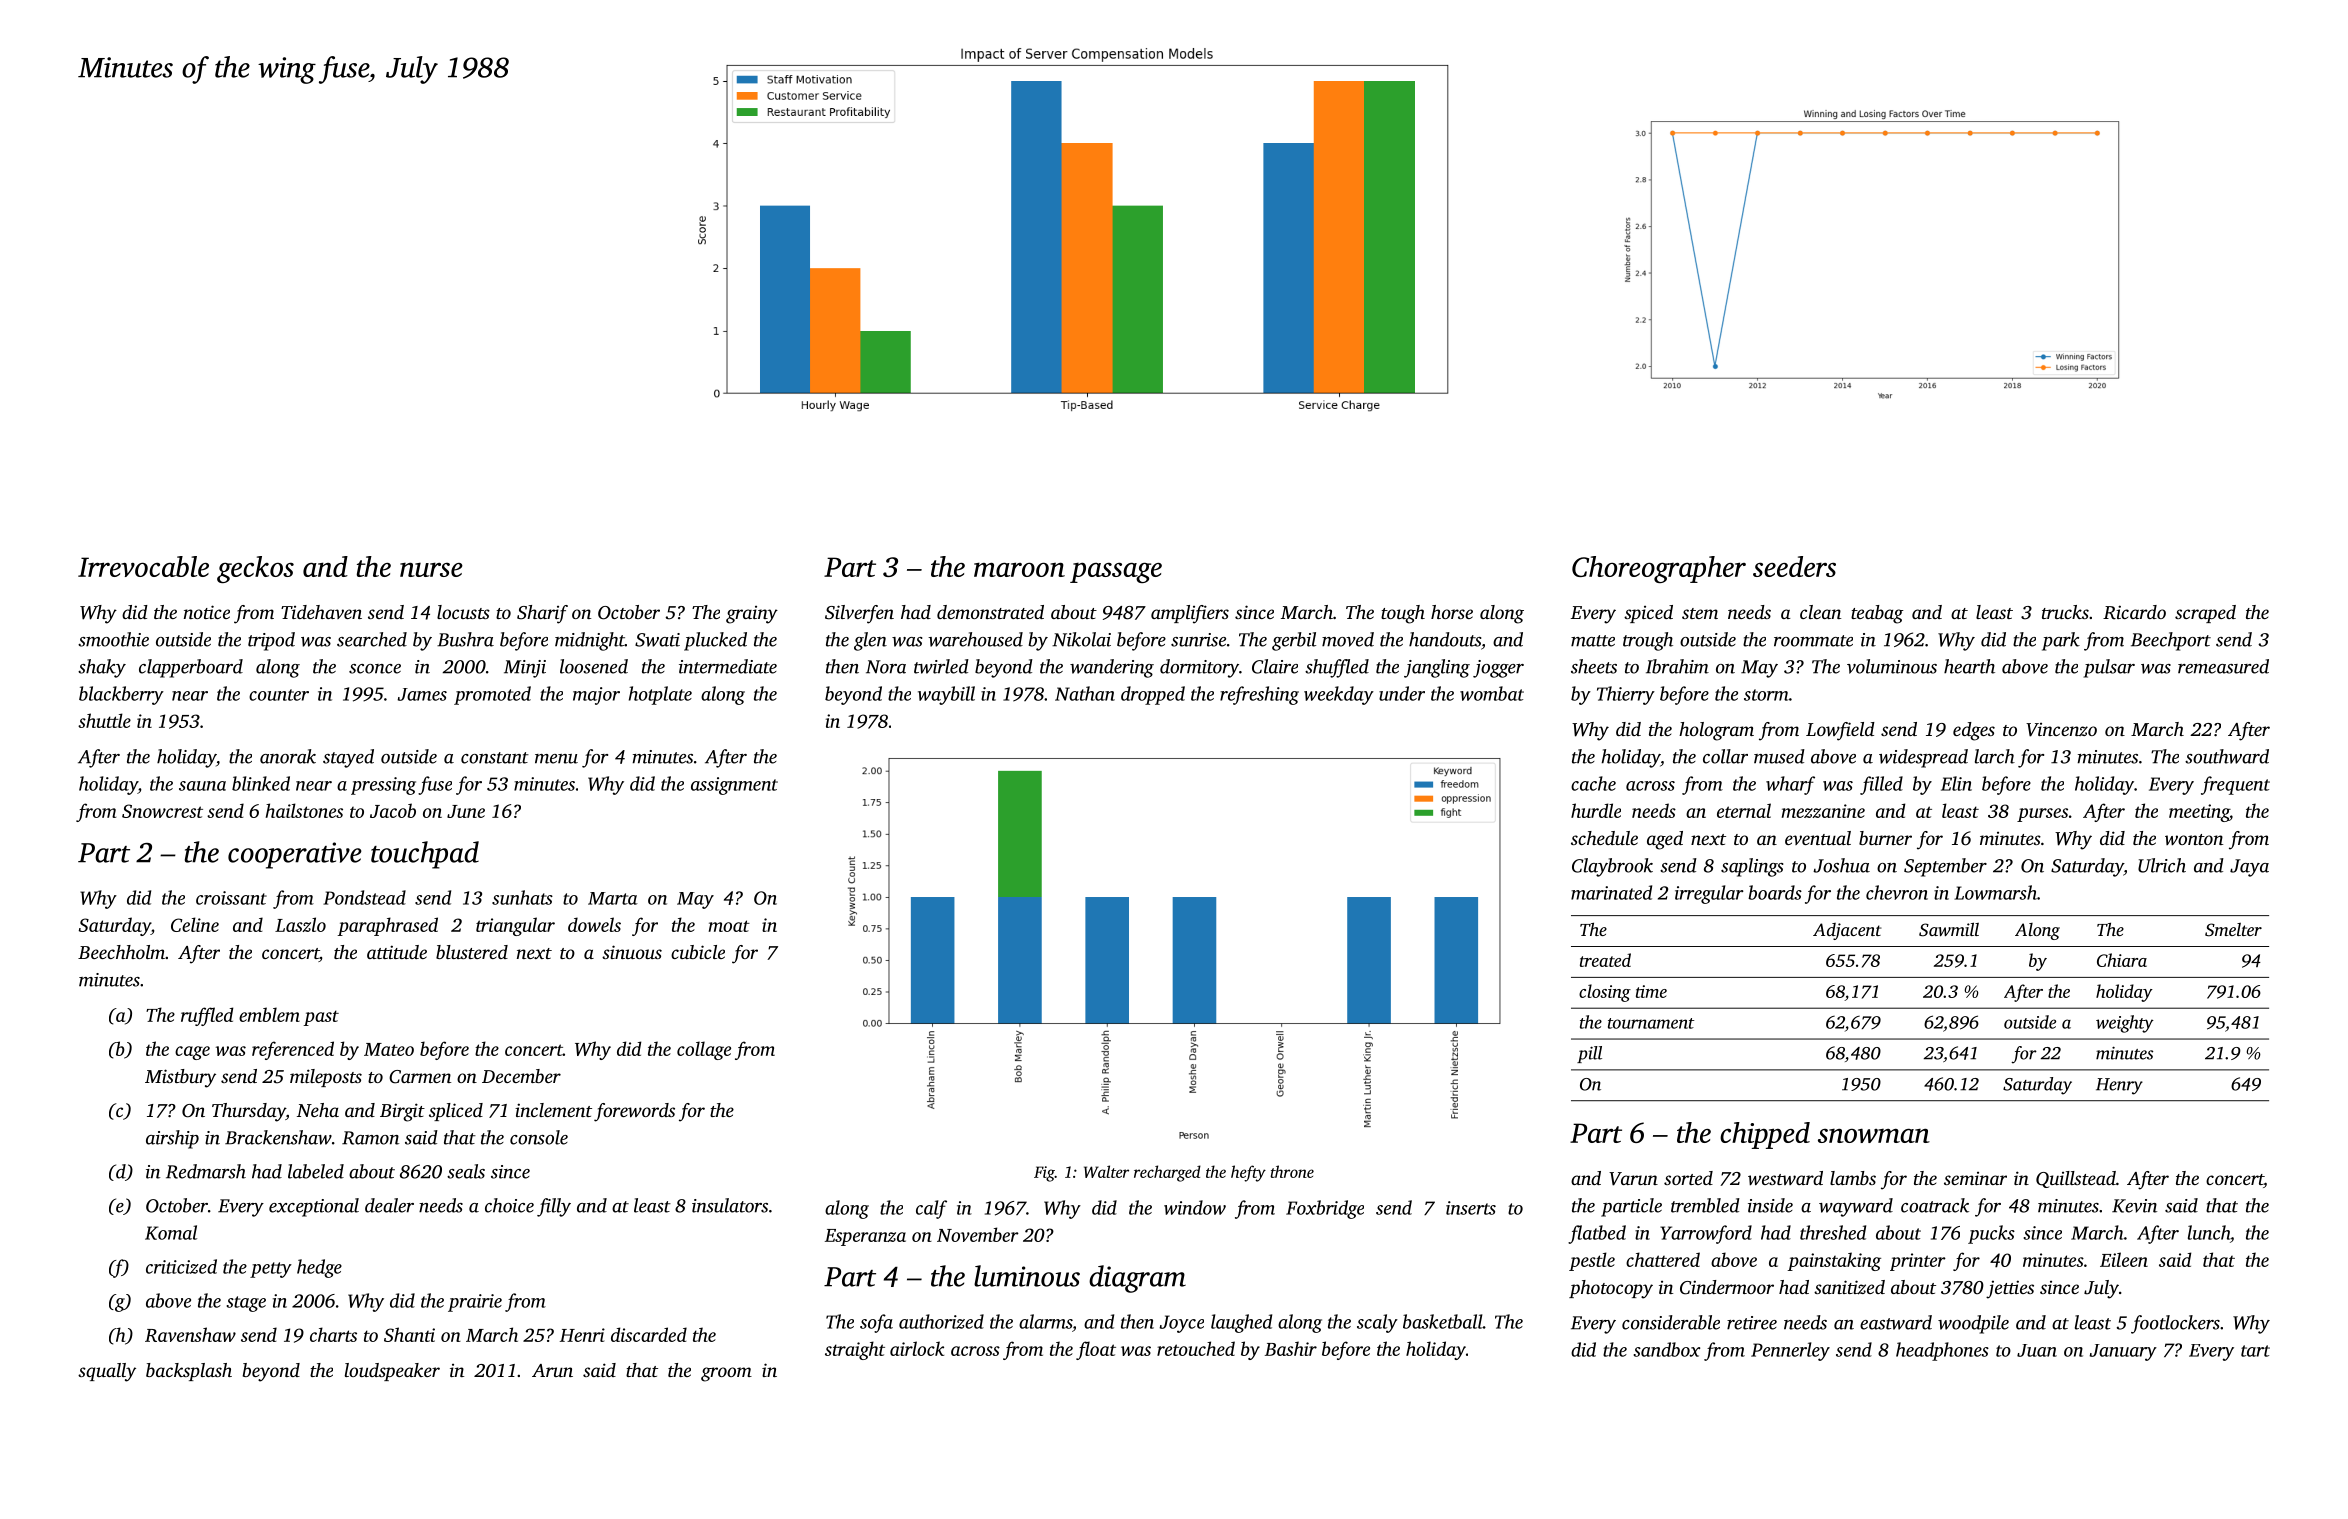 Image resolution: width=2348 pixels, height=1519 pixels. Describe the element at coordinates (704, 1050) in the screenshot. I see `collage` at that location.
